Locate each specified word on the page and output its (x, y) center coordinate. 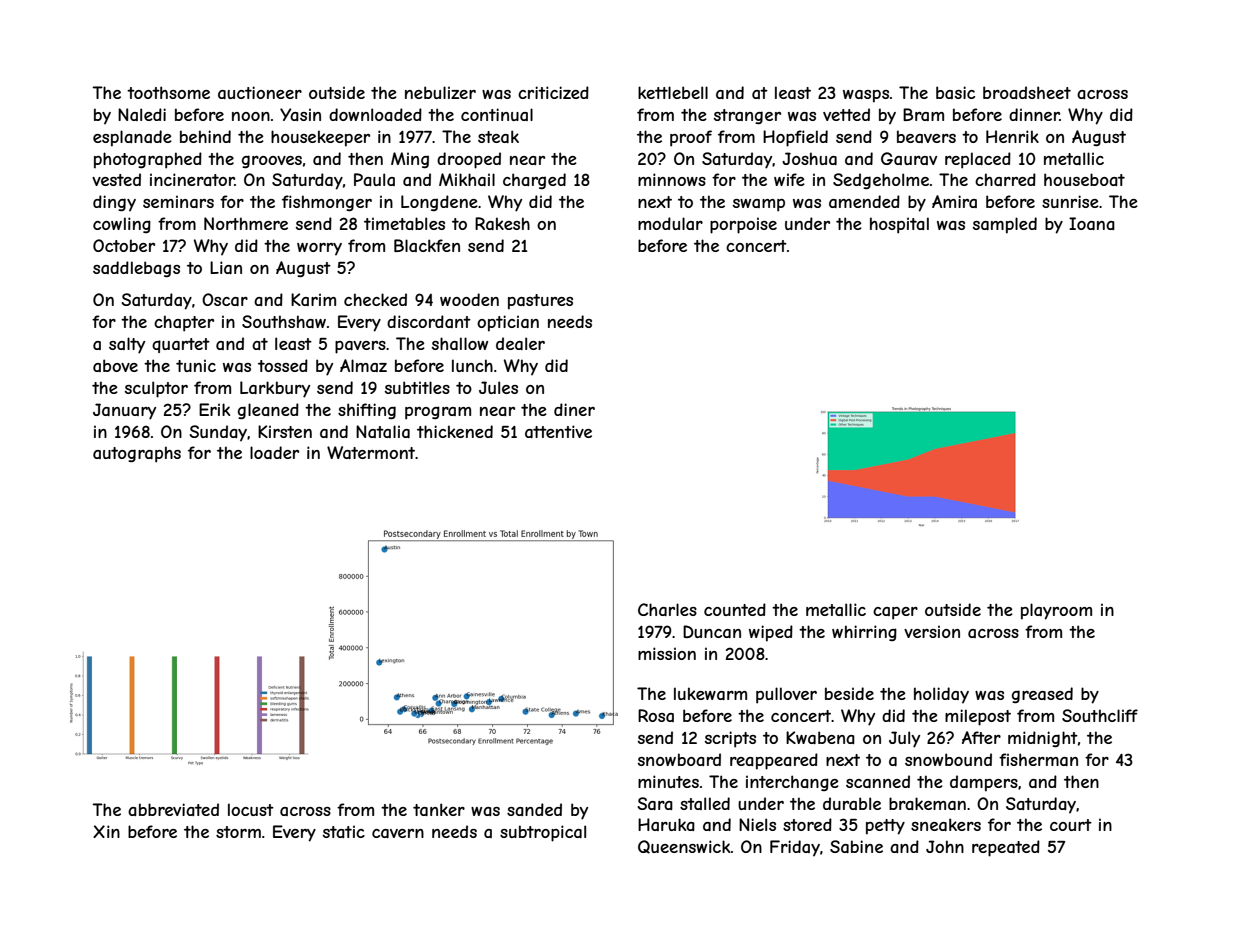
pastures (540, 302)
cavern (398, 833)
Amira (954, 201)
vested (116, 179)
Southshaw (284, 321)
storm (238, 832)
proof (691, 138)
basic (955, 92)
